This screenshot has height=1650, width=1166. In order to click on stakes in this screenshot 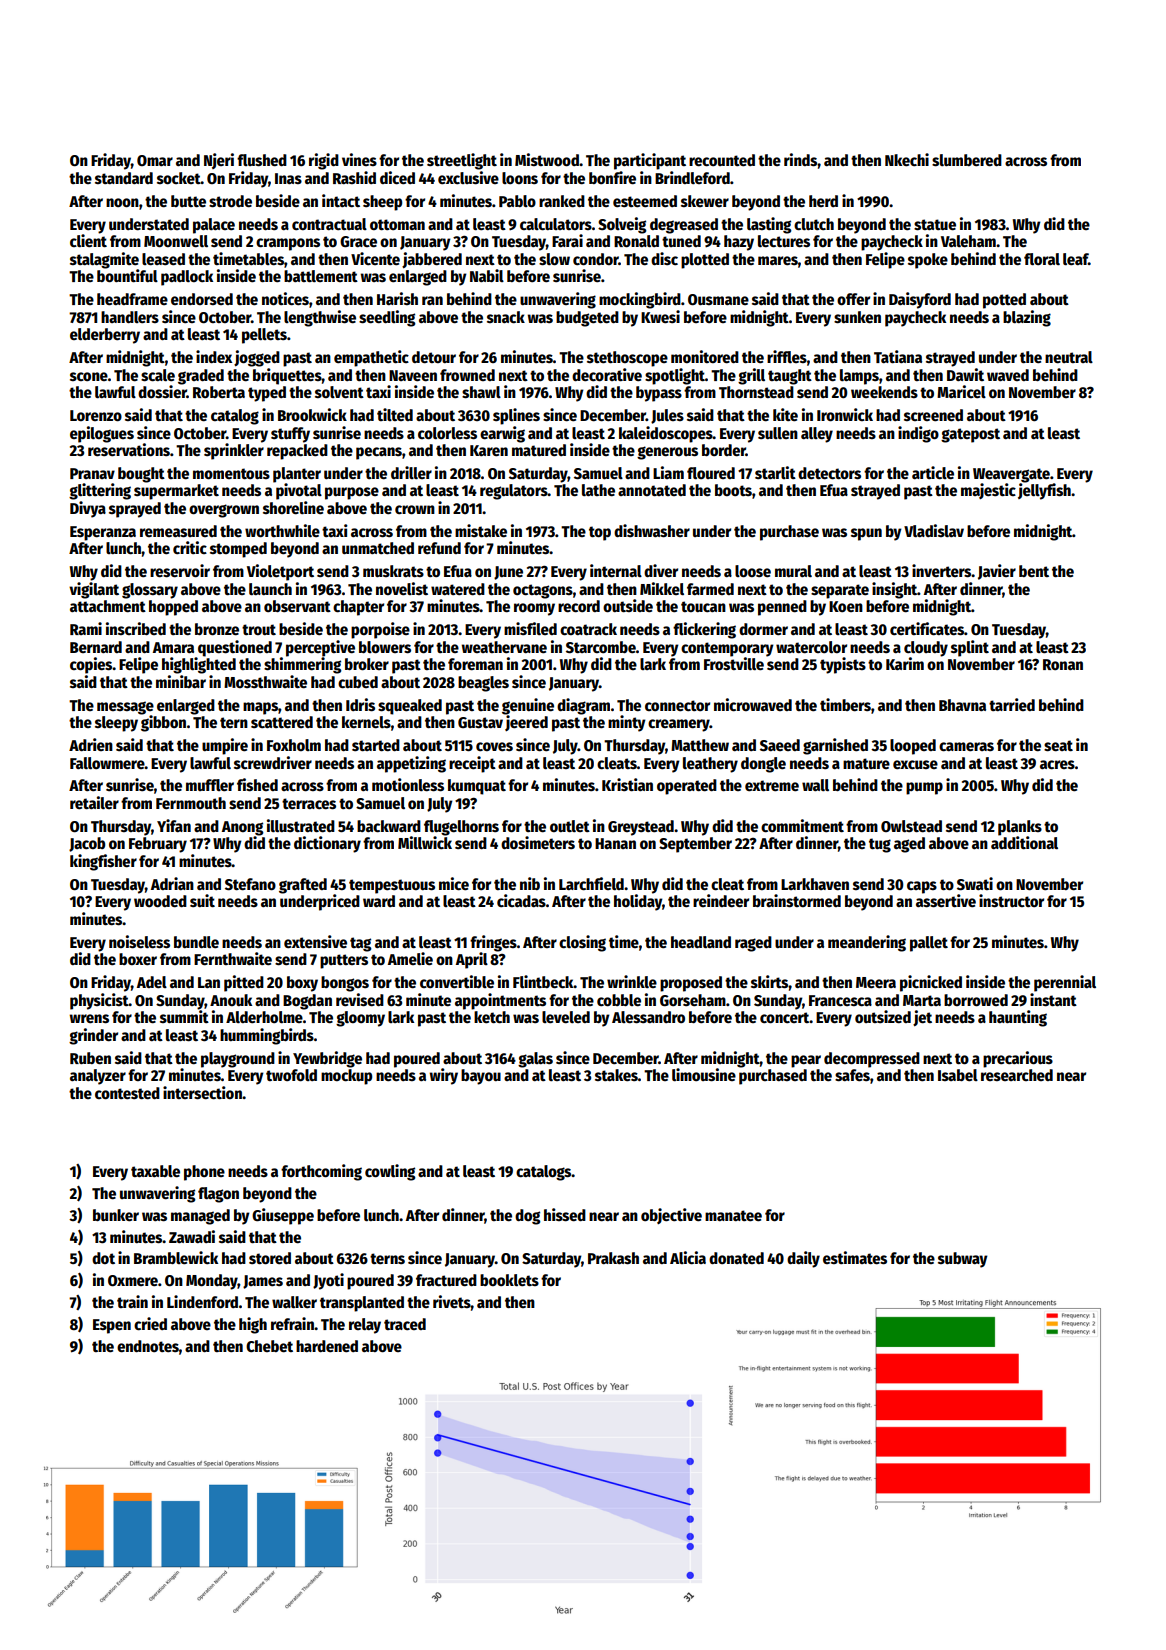, I will do `click(616, 1075)`.
